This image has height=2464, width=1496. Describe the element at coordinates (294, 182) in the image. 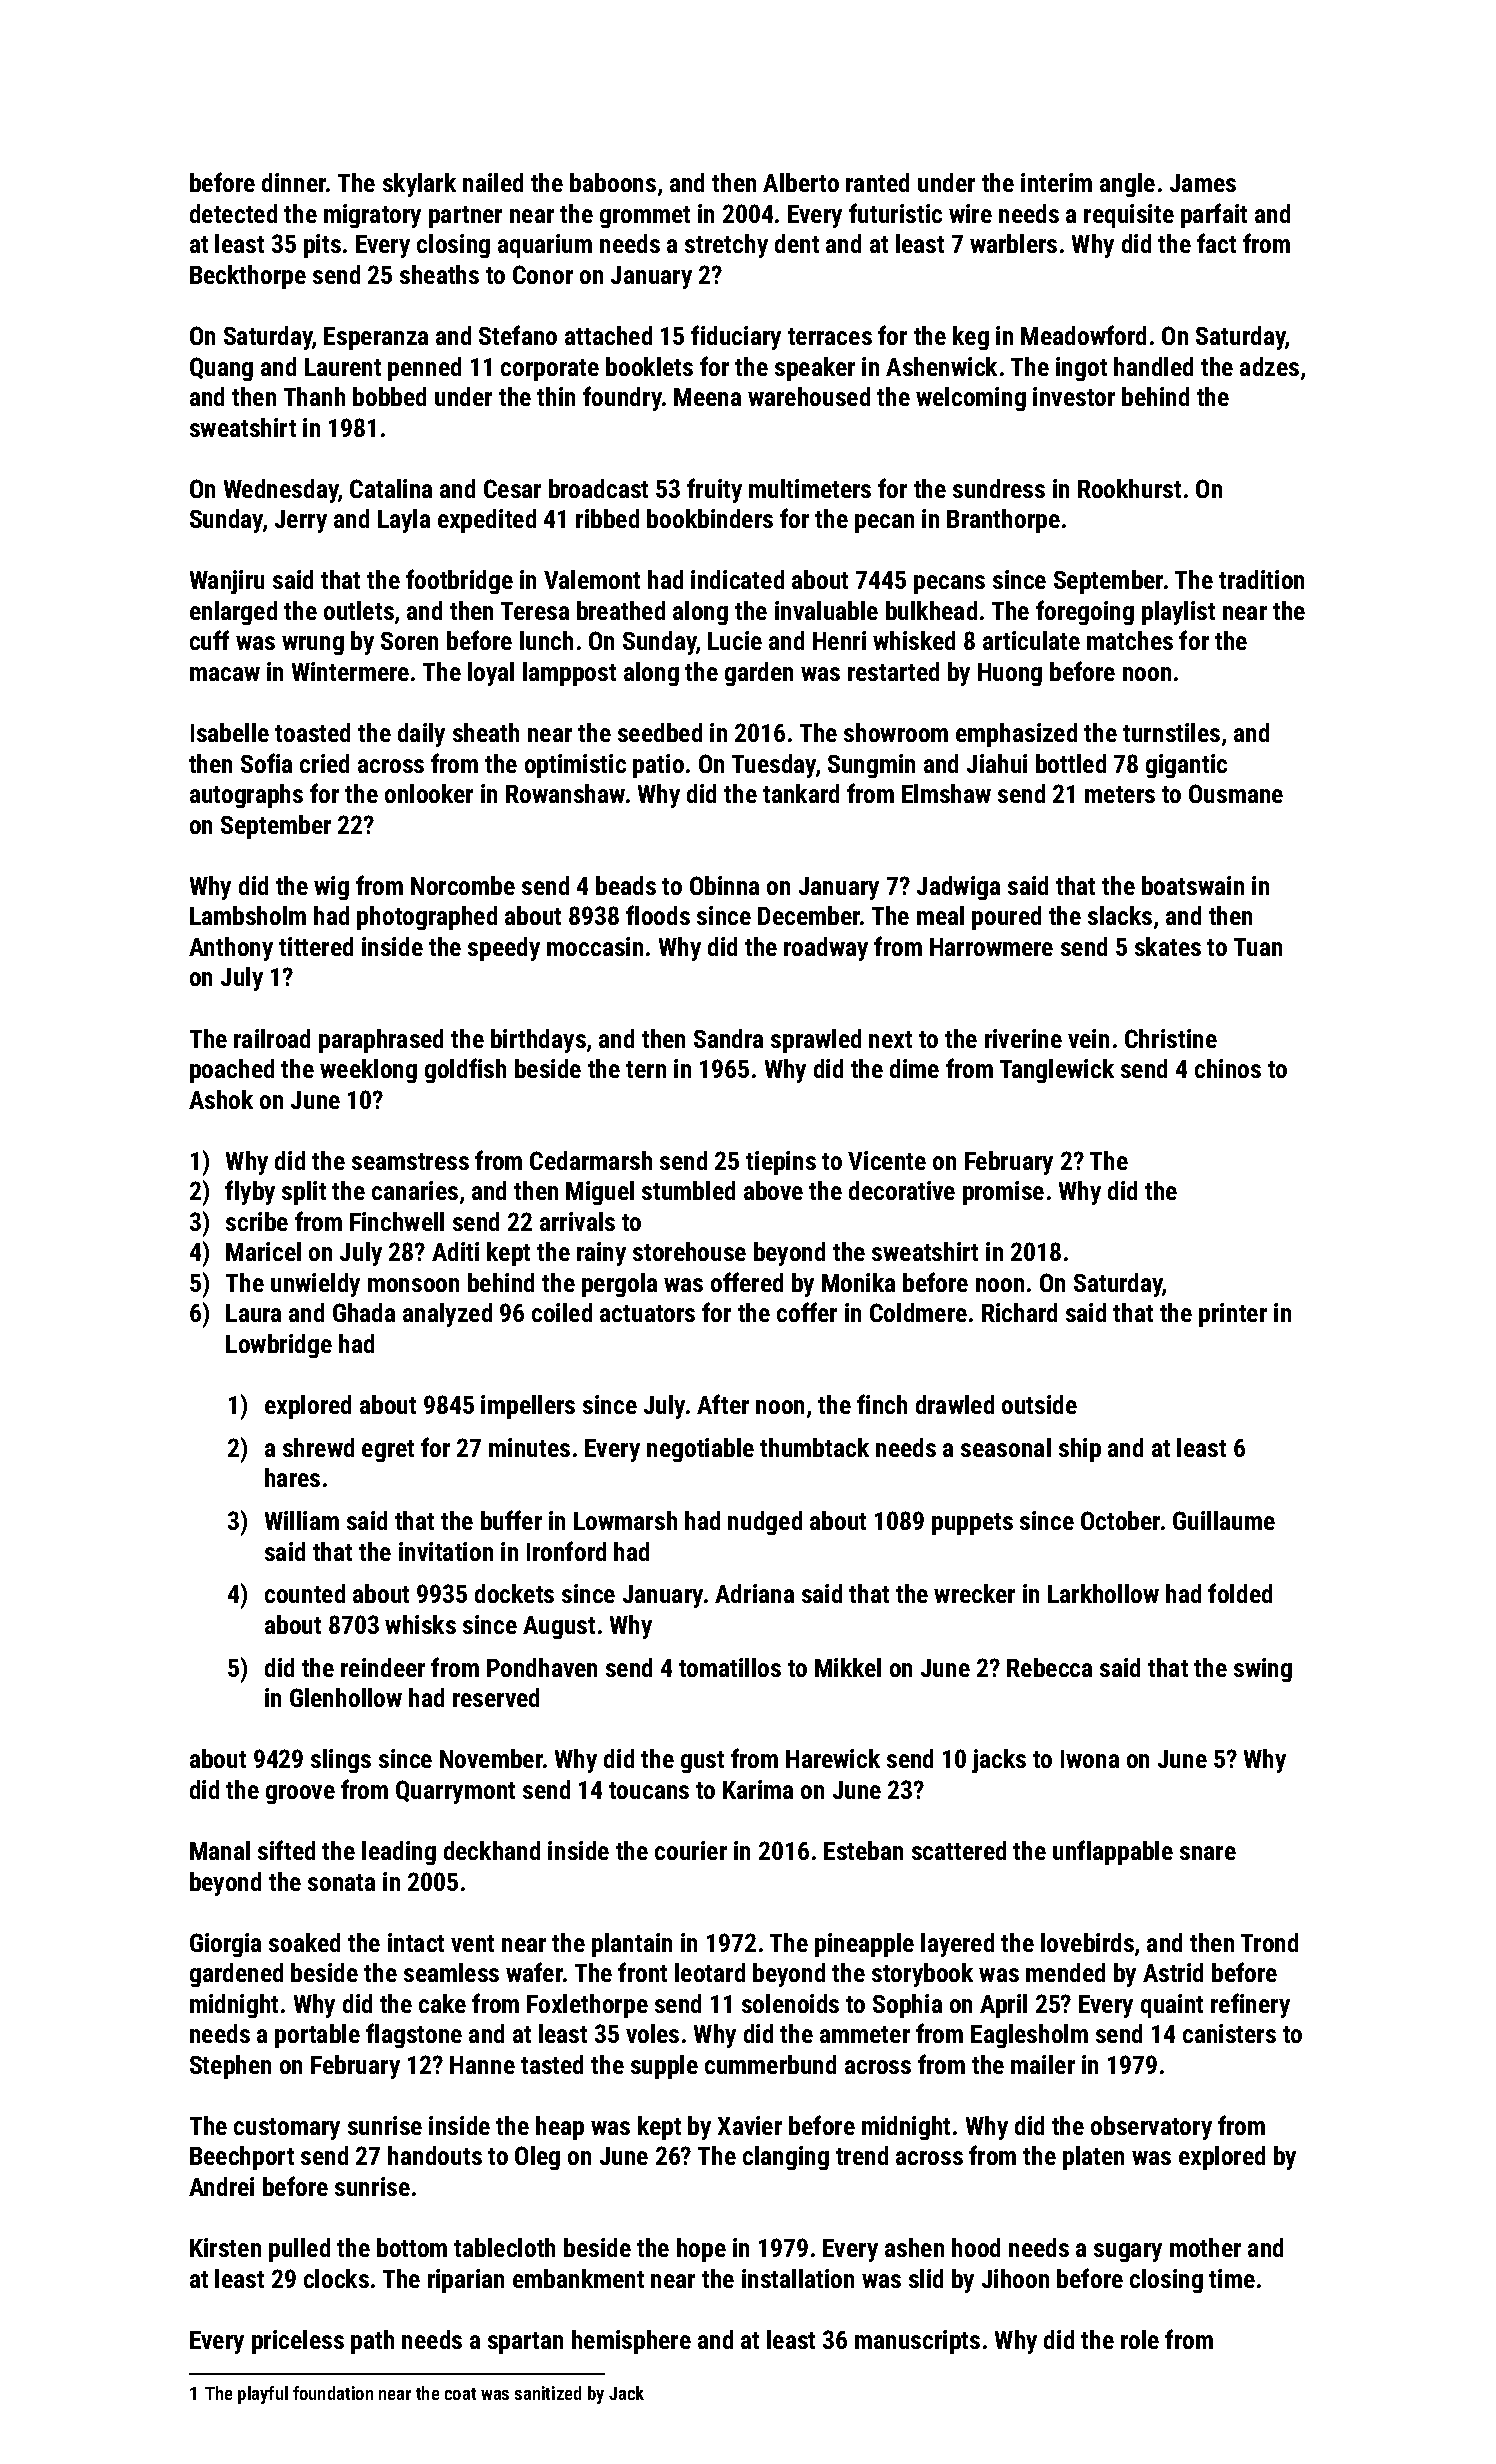

I see `dinner` at that location.
